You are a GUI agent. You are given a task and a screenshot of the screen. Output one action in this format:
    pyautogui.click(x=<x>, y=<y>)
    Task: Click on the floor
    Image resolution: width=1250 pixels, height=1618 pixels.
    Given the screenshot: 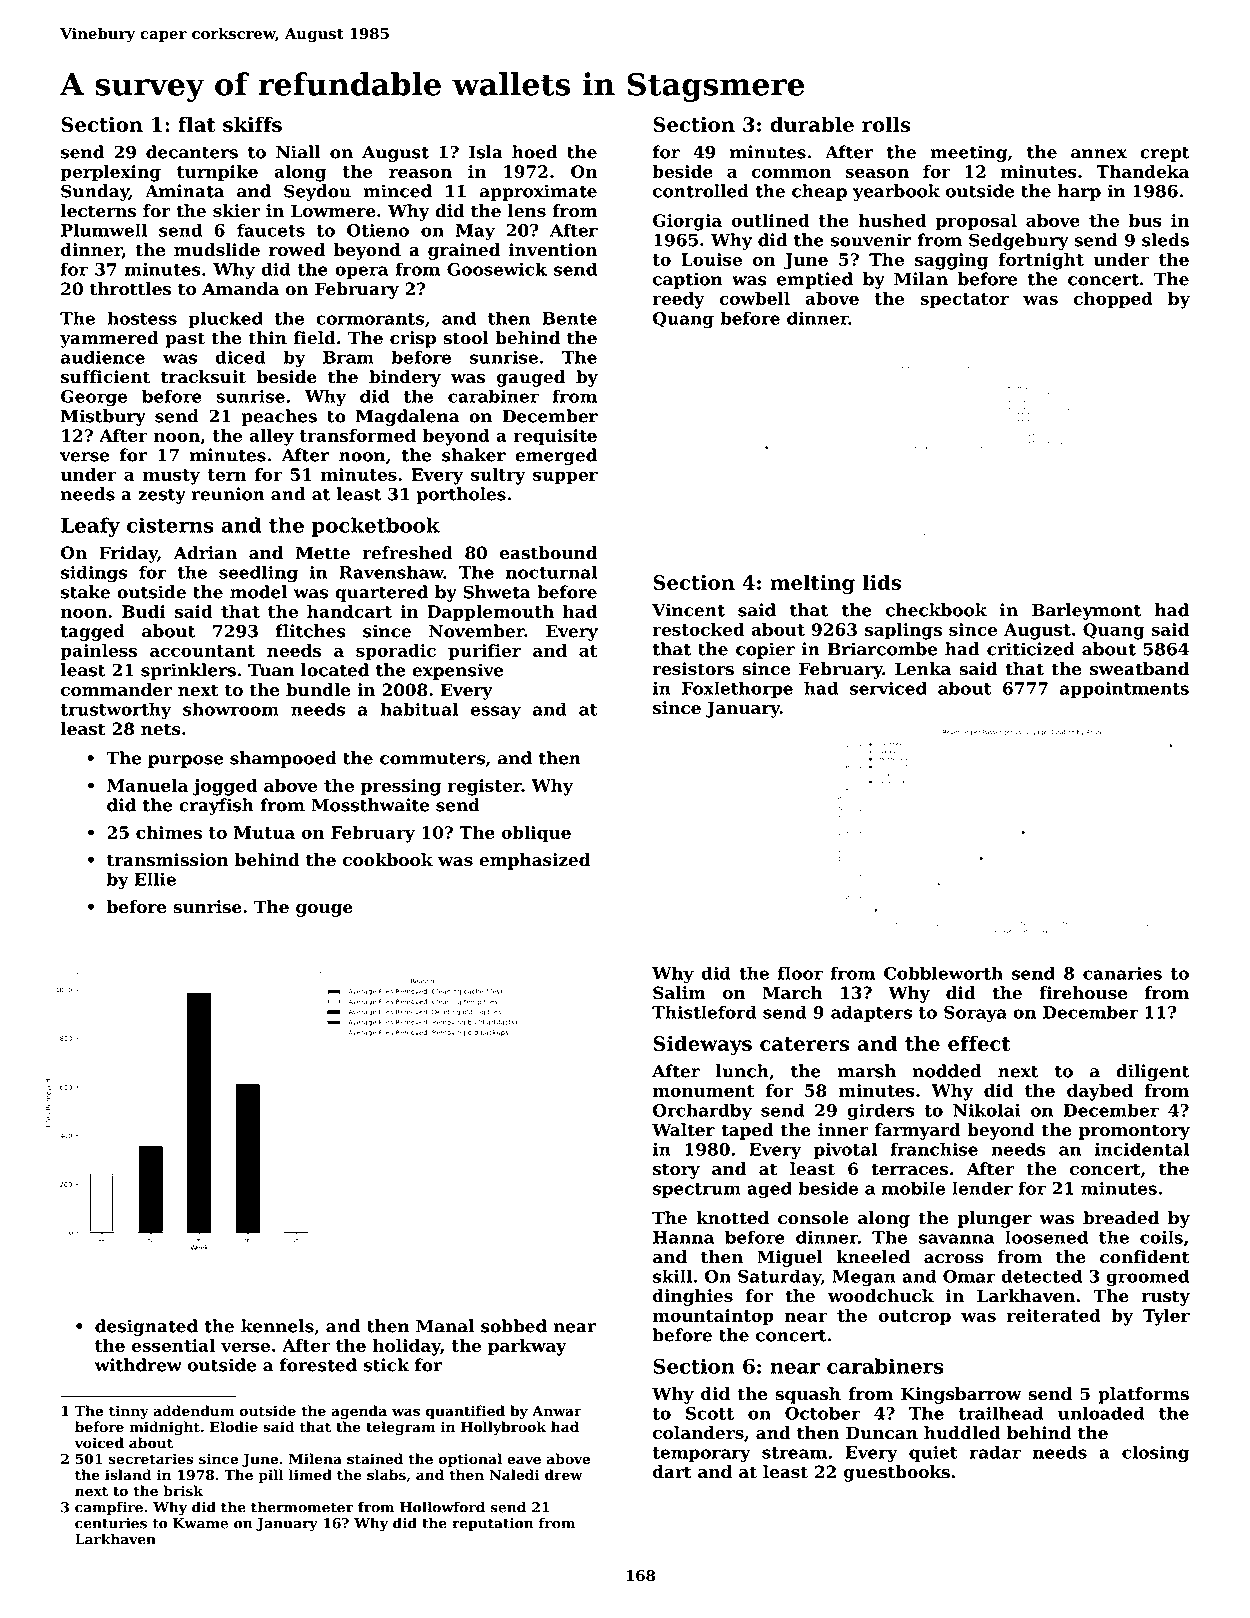 What is the action you would take?
    pyautogui.click(x=800, y=973)
